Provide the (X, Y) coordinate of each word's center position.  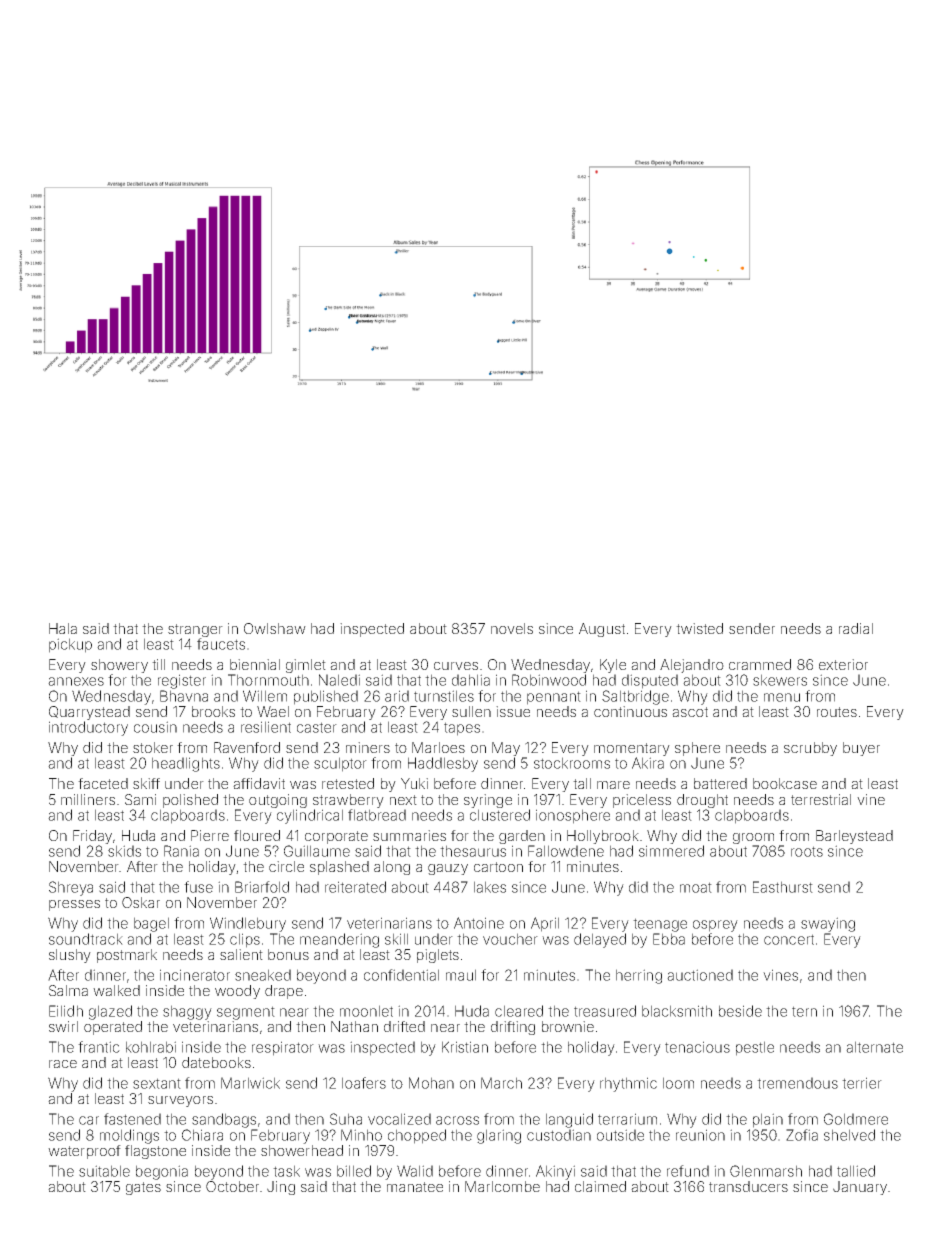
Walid (415, 1171)
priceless (642, 801)
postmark (127, 956)
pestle (755, 1048)
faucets (221, 644)
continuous (630, 711)
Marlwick (250, 1083)
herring (639, 976)
